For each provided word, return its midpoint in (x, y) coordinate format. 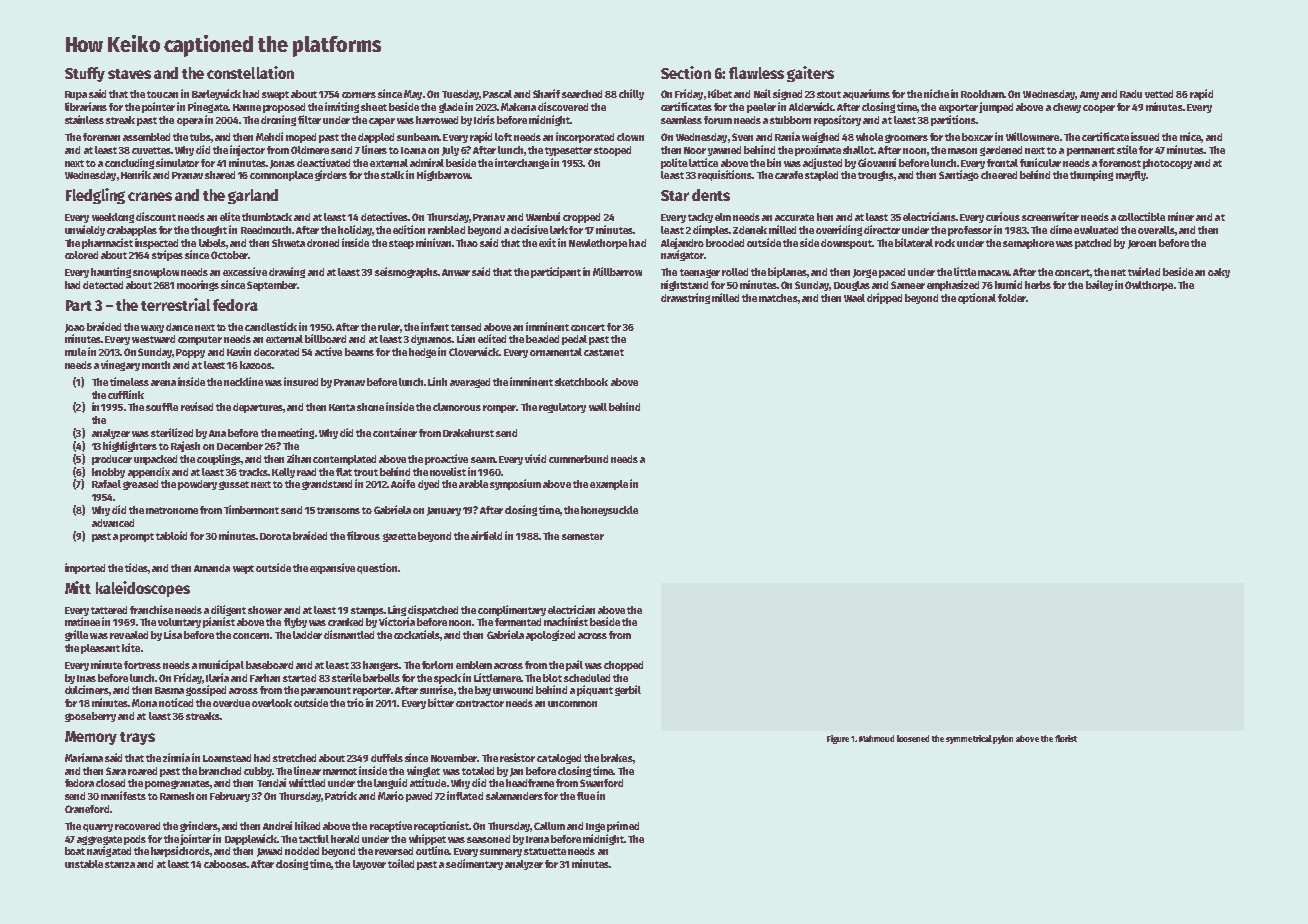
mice (1190, 136)
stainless (84, 119)
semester (583, 536)
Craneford (87, 809)
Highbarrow (443, 175)
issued (1145, 136)
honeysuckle (609, 511)
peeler (761, 108)
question (377, 568)
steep (401, 244)
